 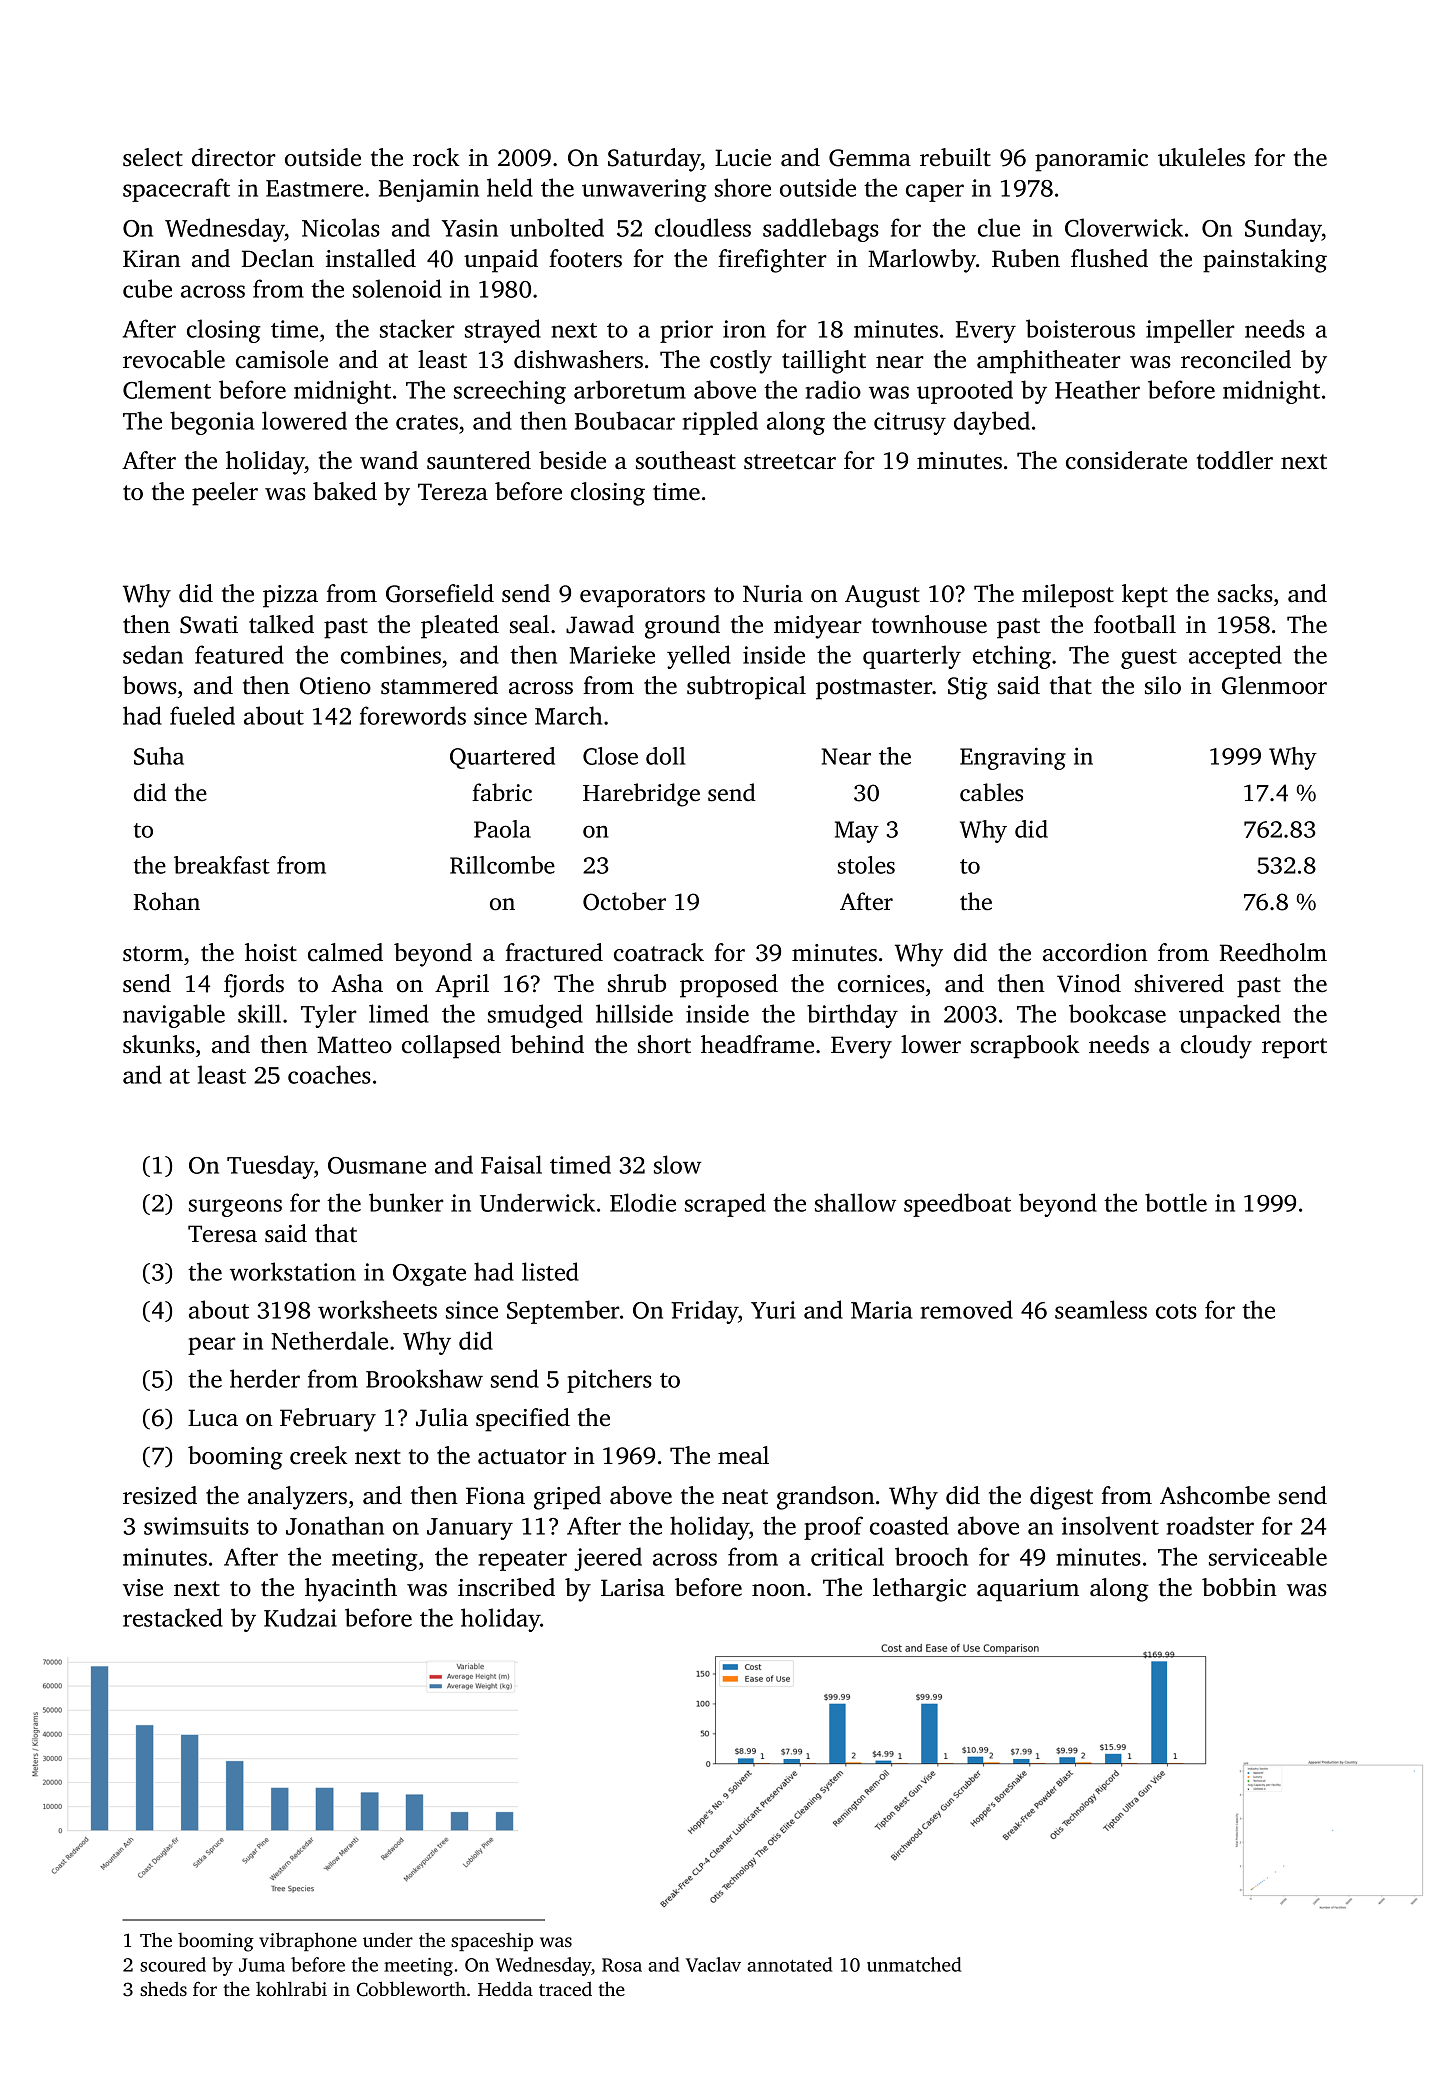 I want to click on limed, so click(x=399, y=1013).
